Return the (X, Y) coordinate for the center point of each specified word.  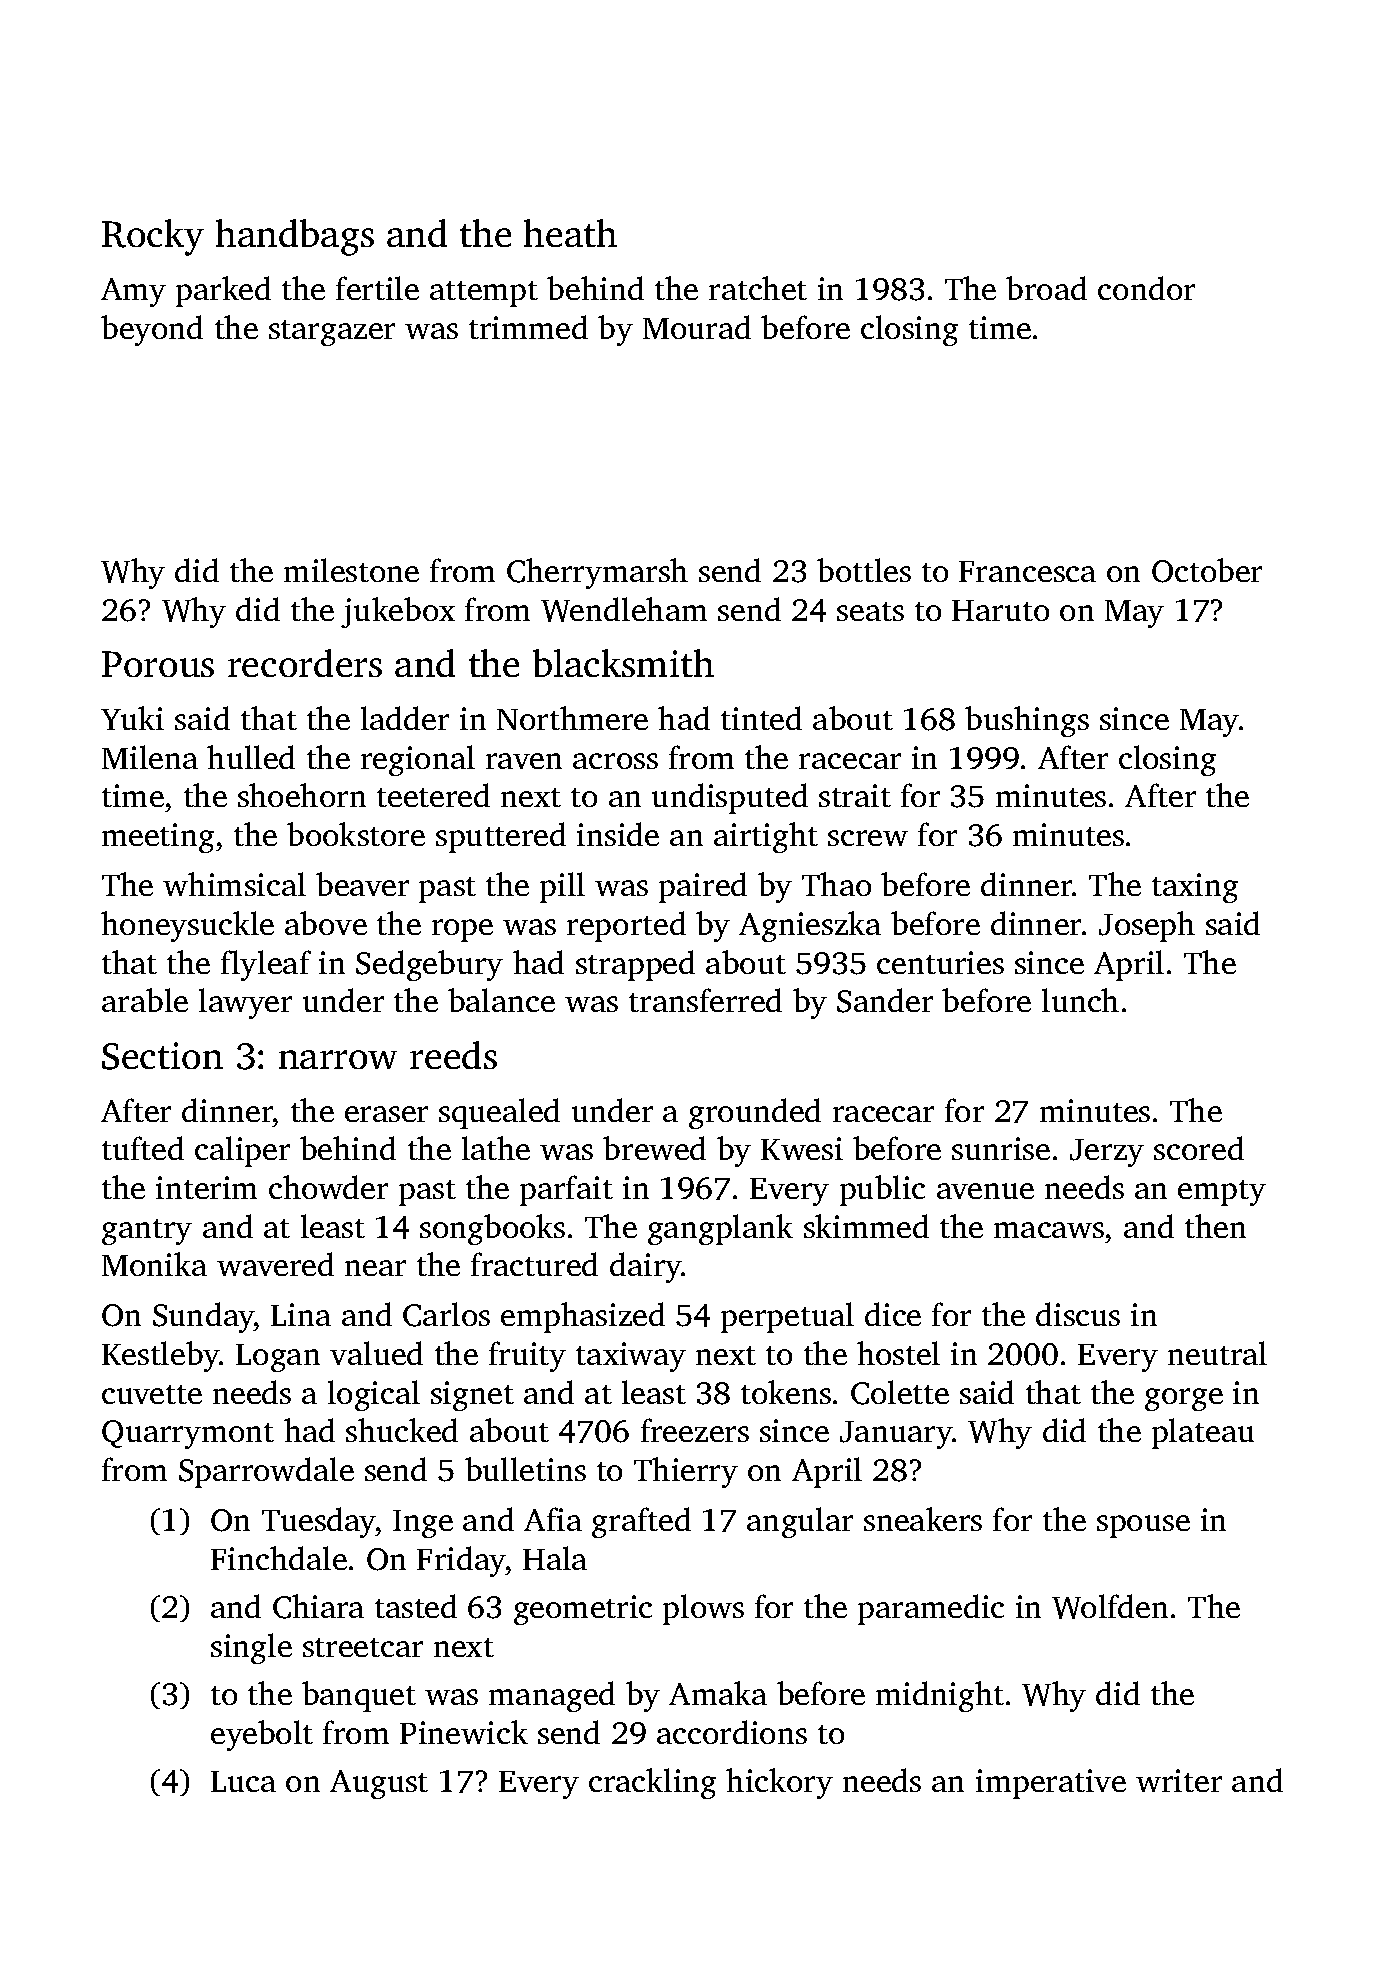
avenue (985, 1191)
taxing (1195, 888)
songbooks (492, 1229)
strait (855, 795)
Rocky (153, 237)
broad (1046, 288)
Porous (158, 664)
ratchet (758, 288)
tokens (786, 1392)
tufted (143, 1148)
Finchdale (279, 1558)
